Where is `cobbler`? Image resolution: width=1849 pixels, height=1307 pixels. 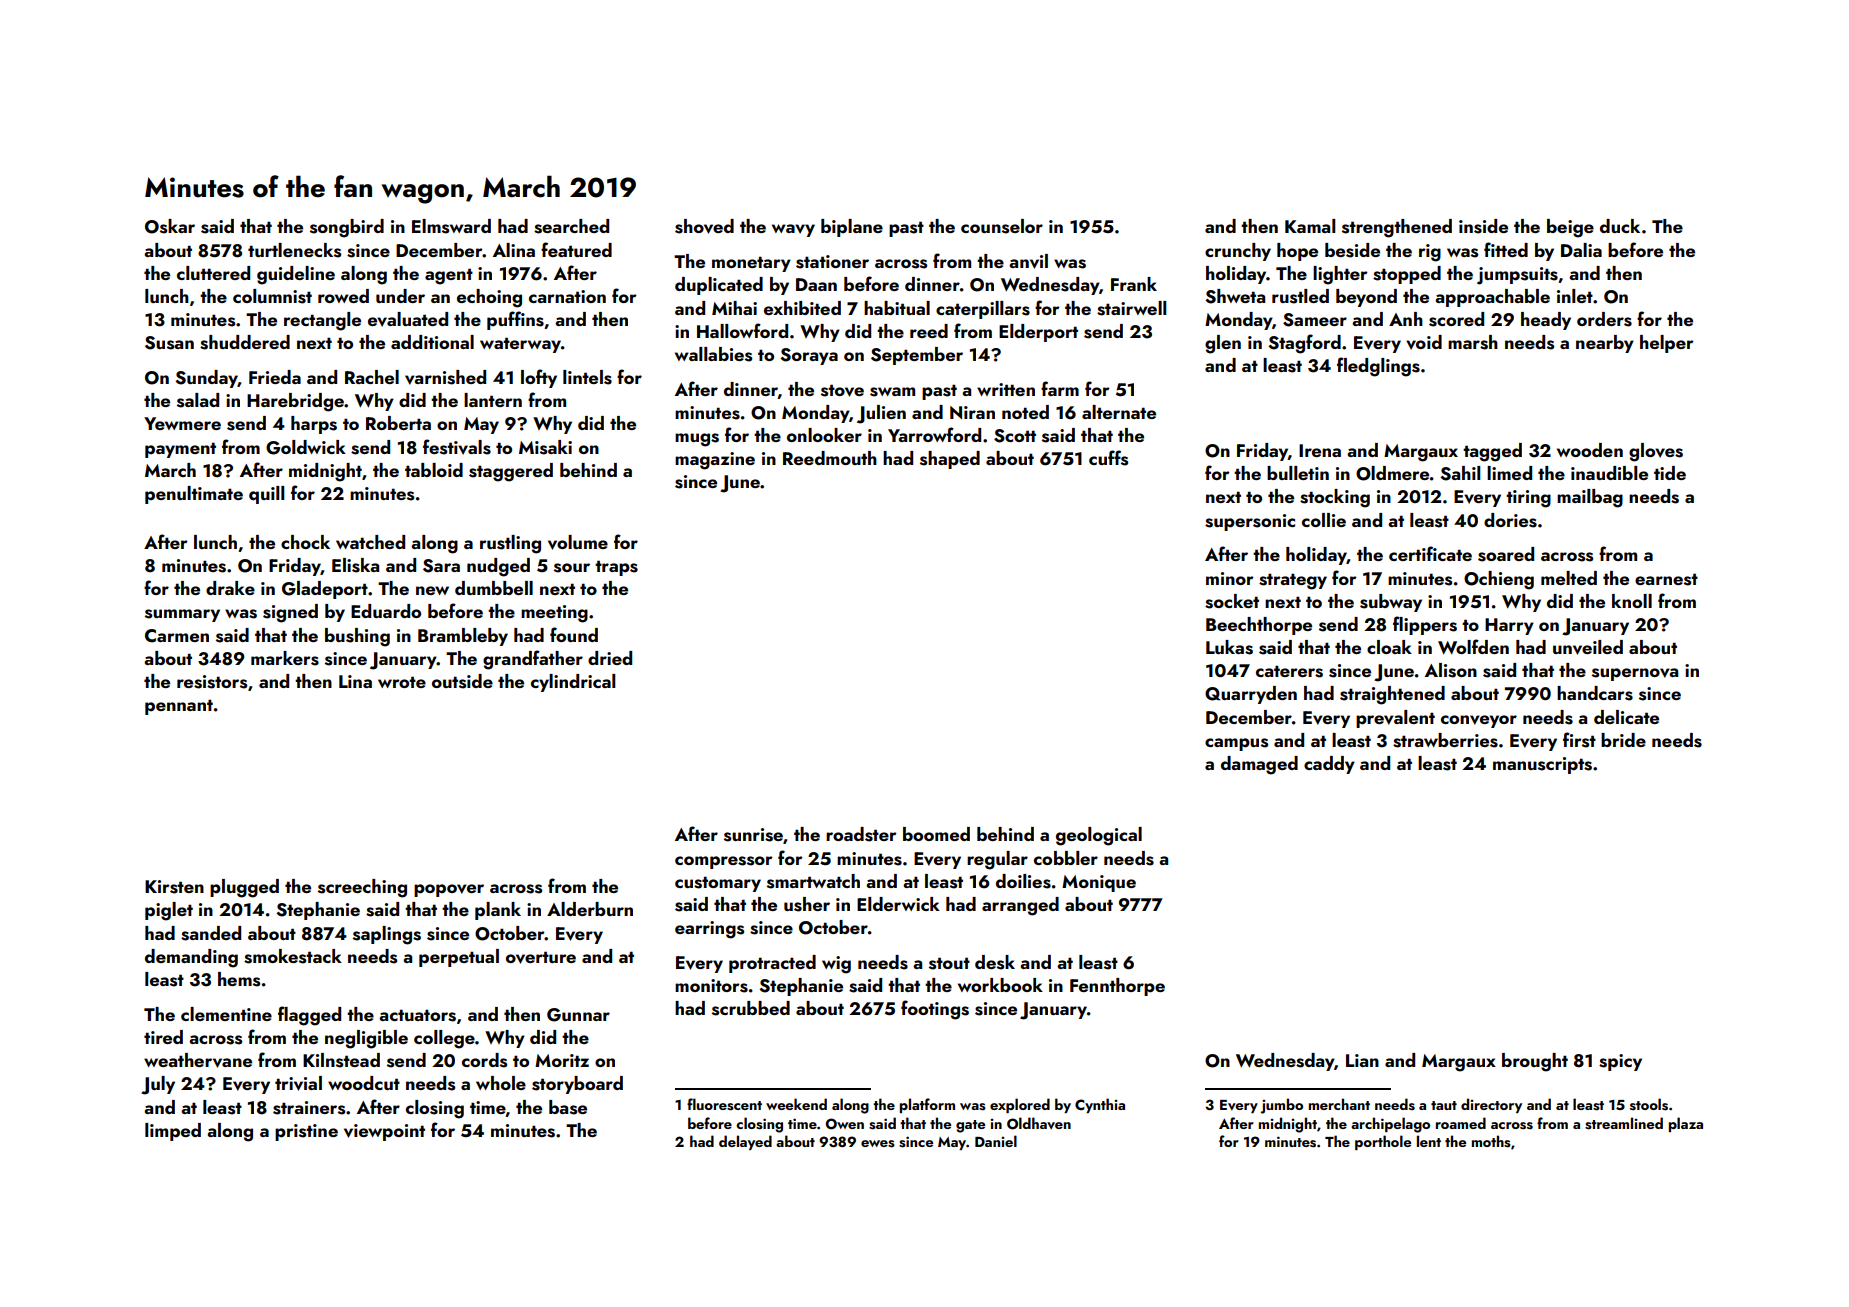 cobbler is located at coordinates (1066, 858).
